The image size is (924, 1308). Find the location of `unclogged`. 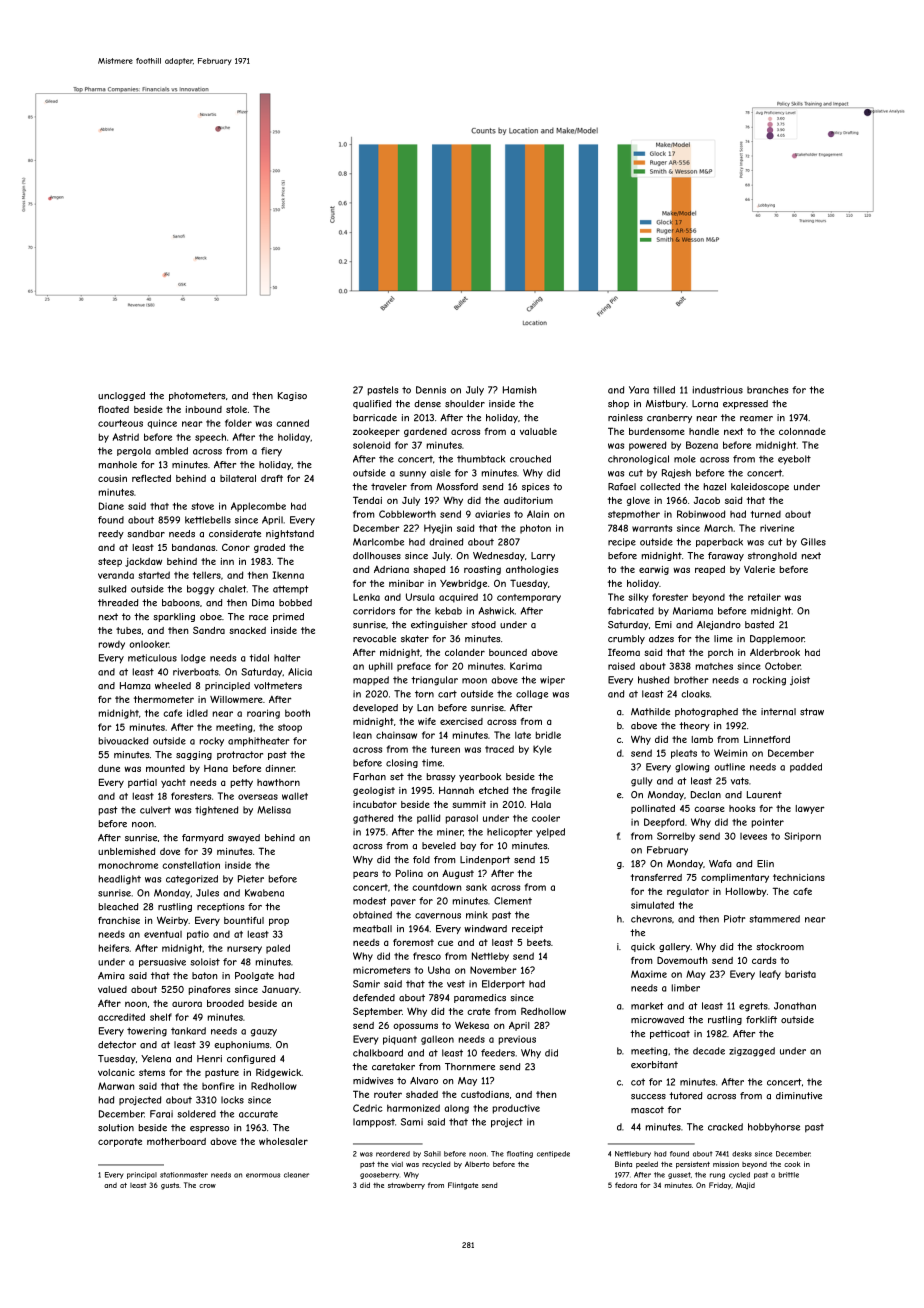

unclogged is located at coordinates (121, 396).
